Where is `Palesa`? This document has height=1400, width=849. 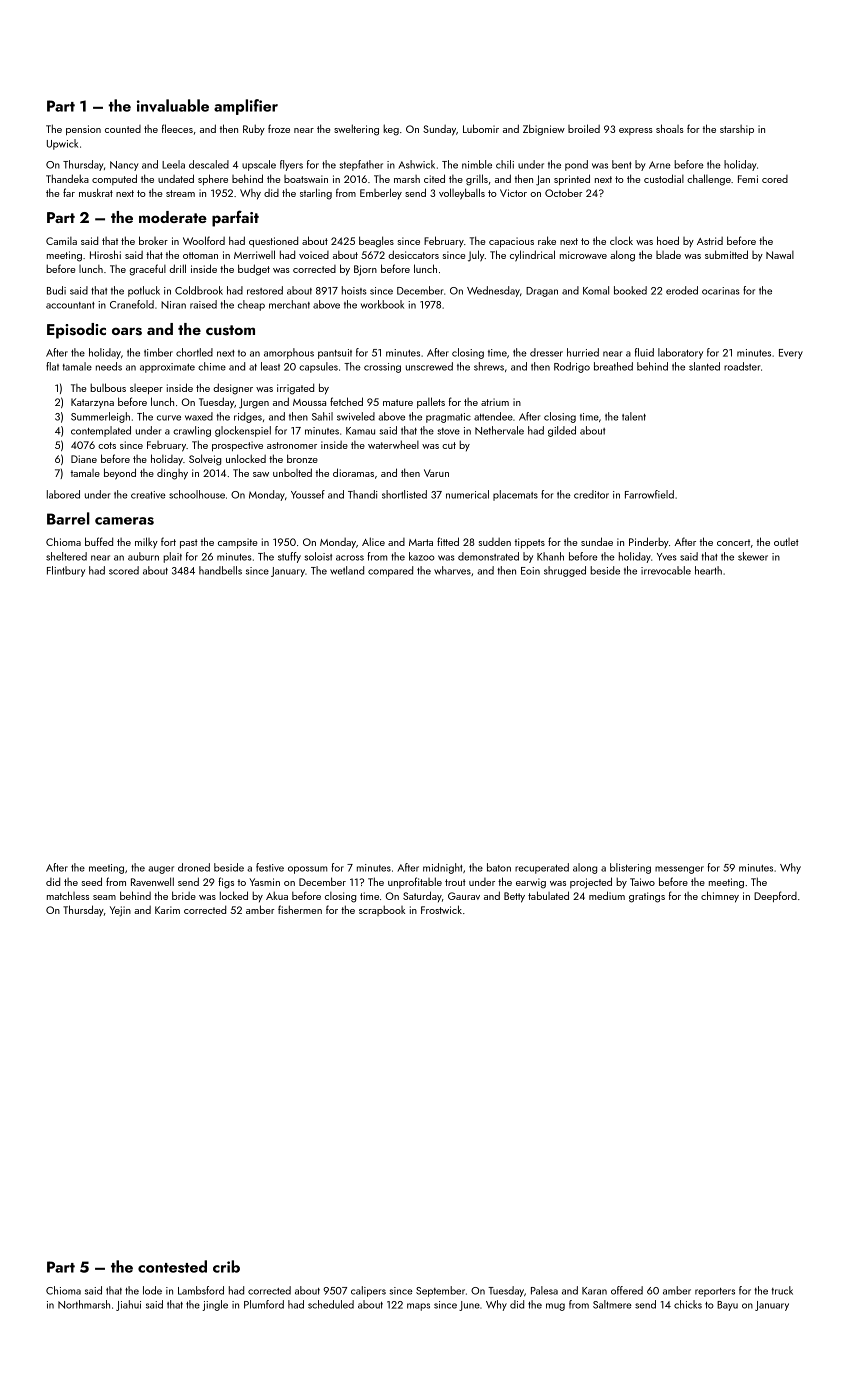 Palesa is located at coordinates (544, 1290).
